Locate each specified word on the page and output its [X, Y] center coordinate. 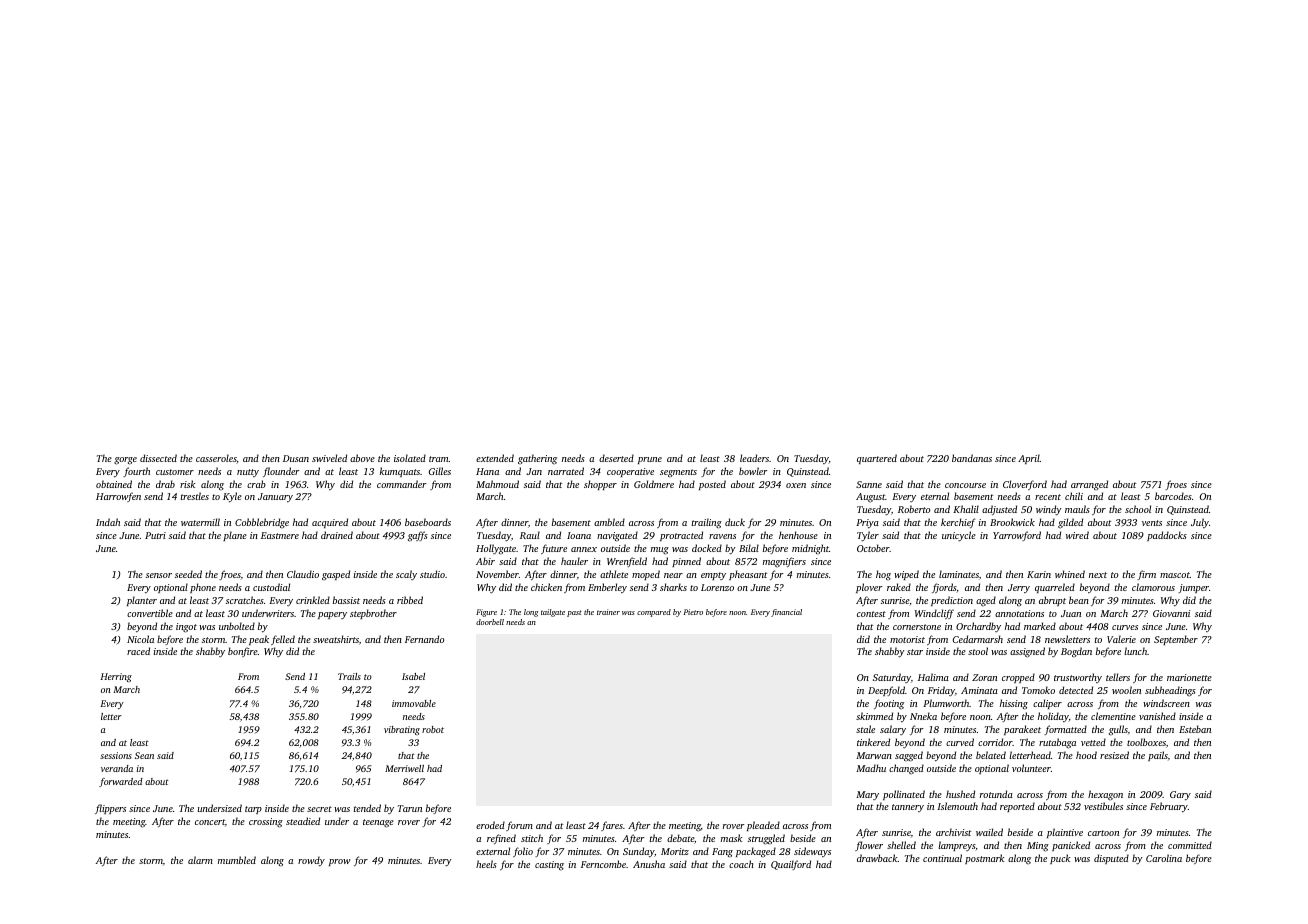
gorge [125, 461]
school [1138, 509]
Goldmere [654, 484]
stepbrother [373, 614]
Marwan [874, 755]
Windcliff [934, 614]
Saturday [892, 678]
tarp [253, 810]
